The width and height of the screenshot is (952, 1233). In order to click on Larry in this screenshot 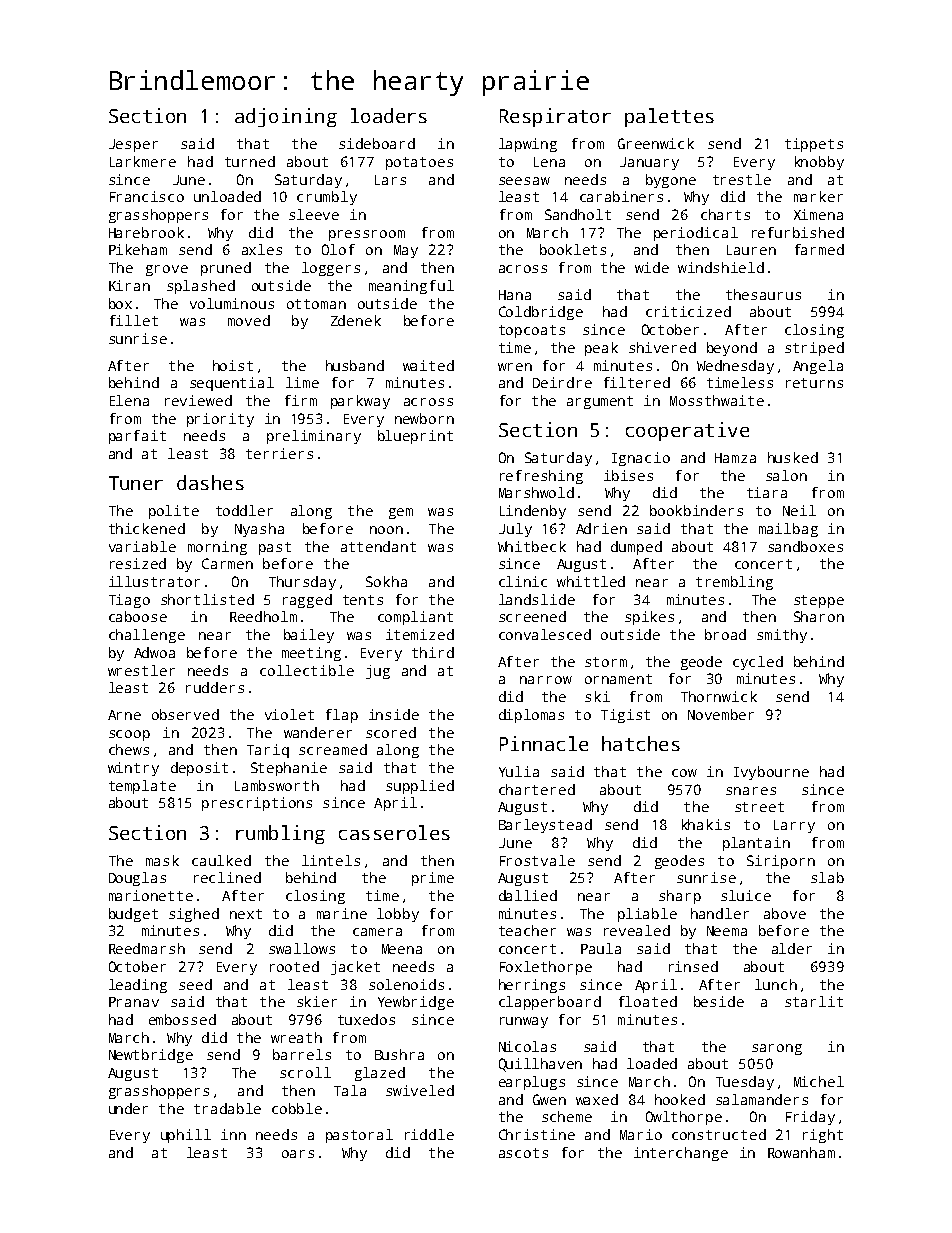, I will do `click(794, 826)`.
